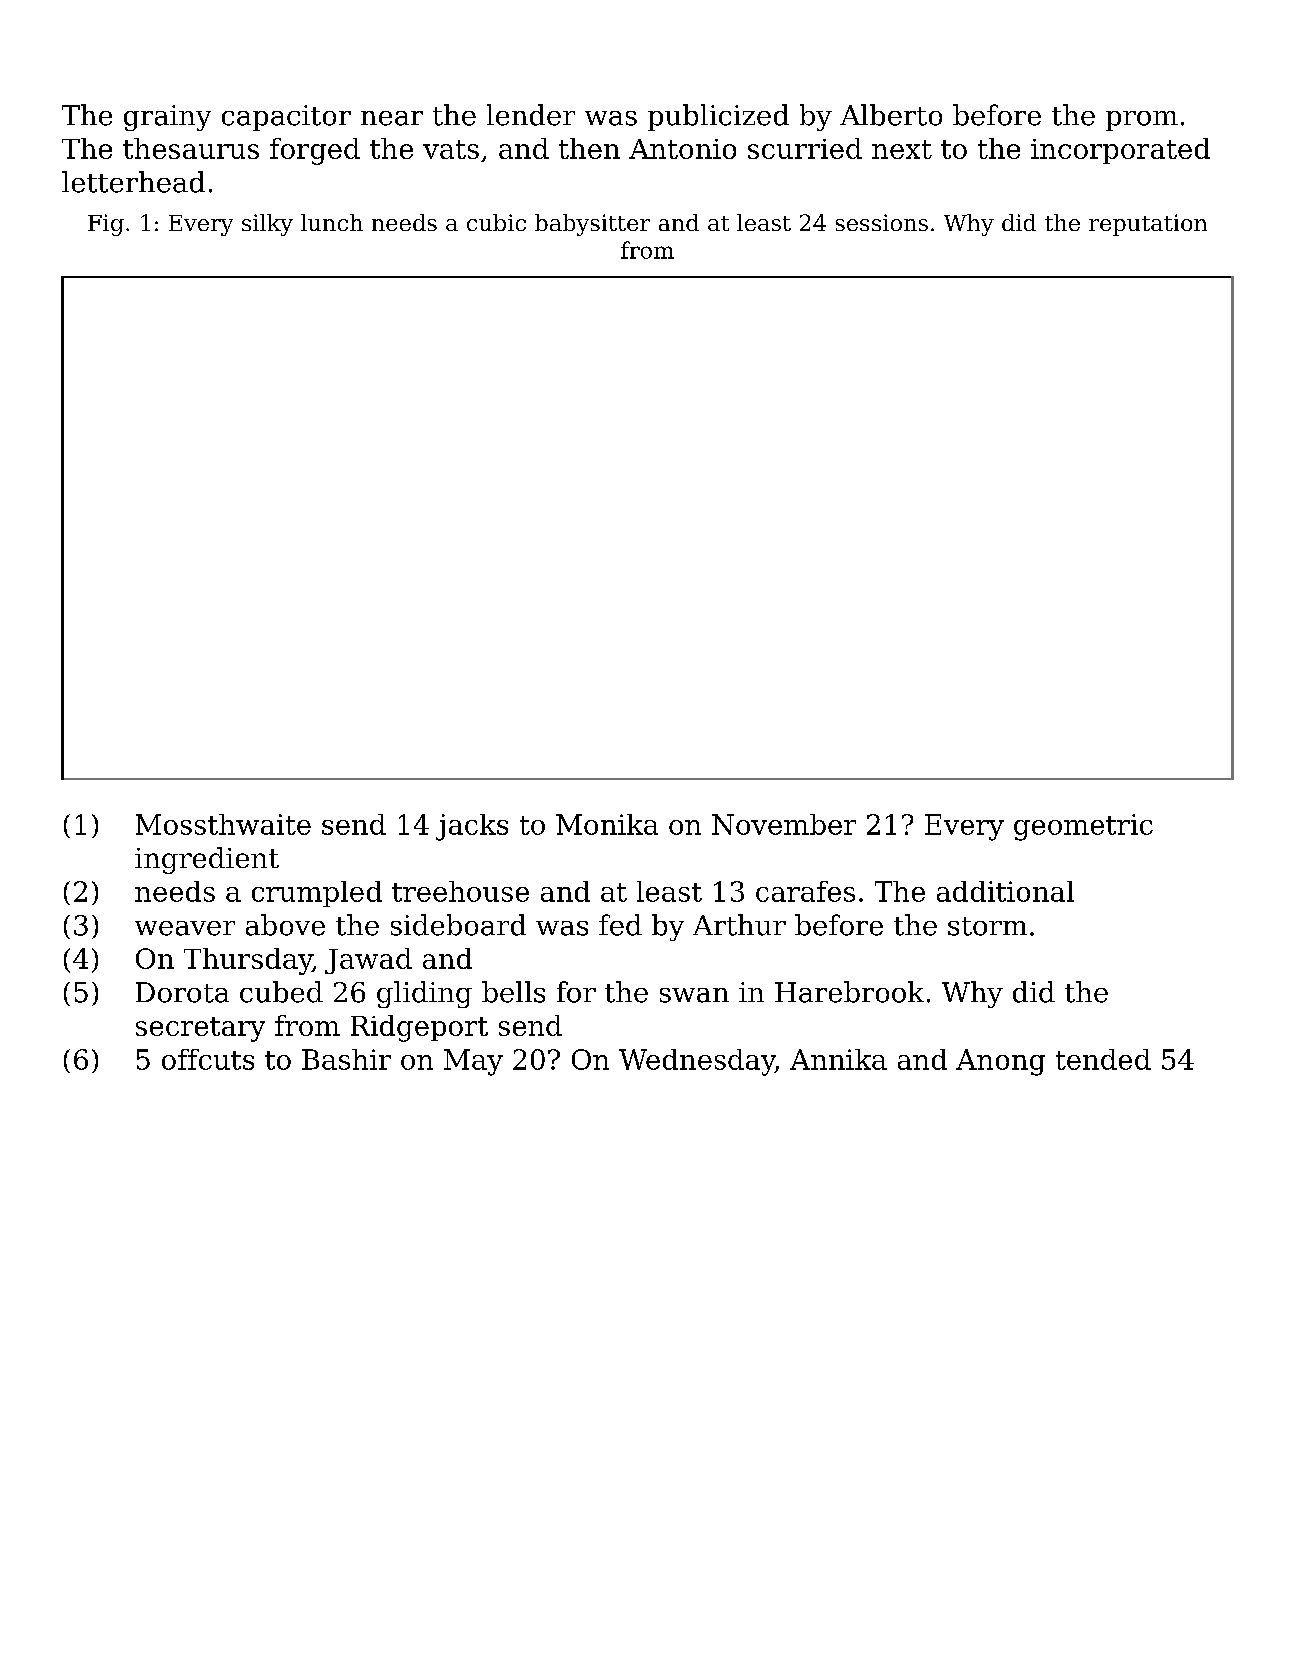 The image size is (1295, 1676). Describe the element at coordinates (531, 115) in the screenshot. I see `lender` at that location.
